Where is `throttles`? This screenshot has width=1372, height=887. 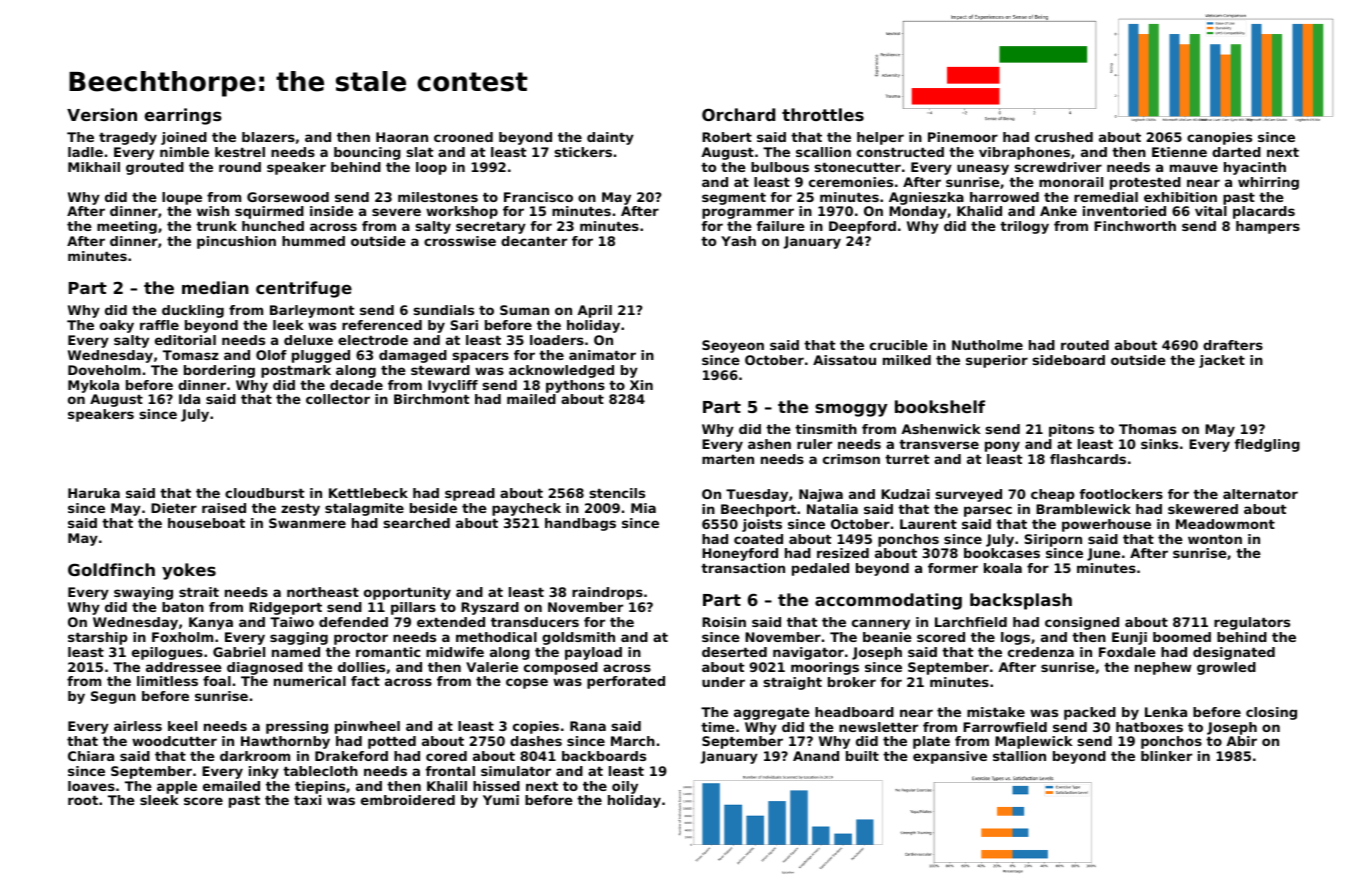 throttles is located at coordinates (823, 114).
